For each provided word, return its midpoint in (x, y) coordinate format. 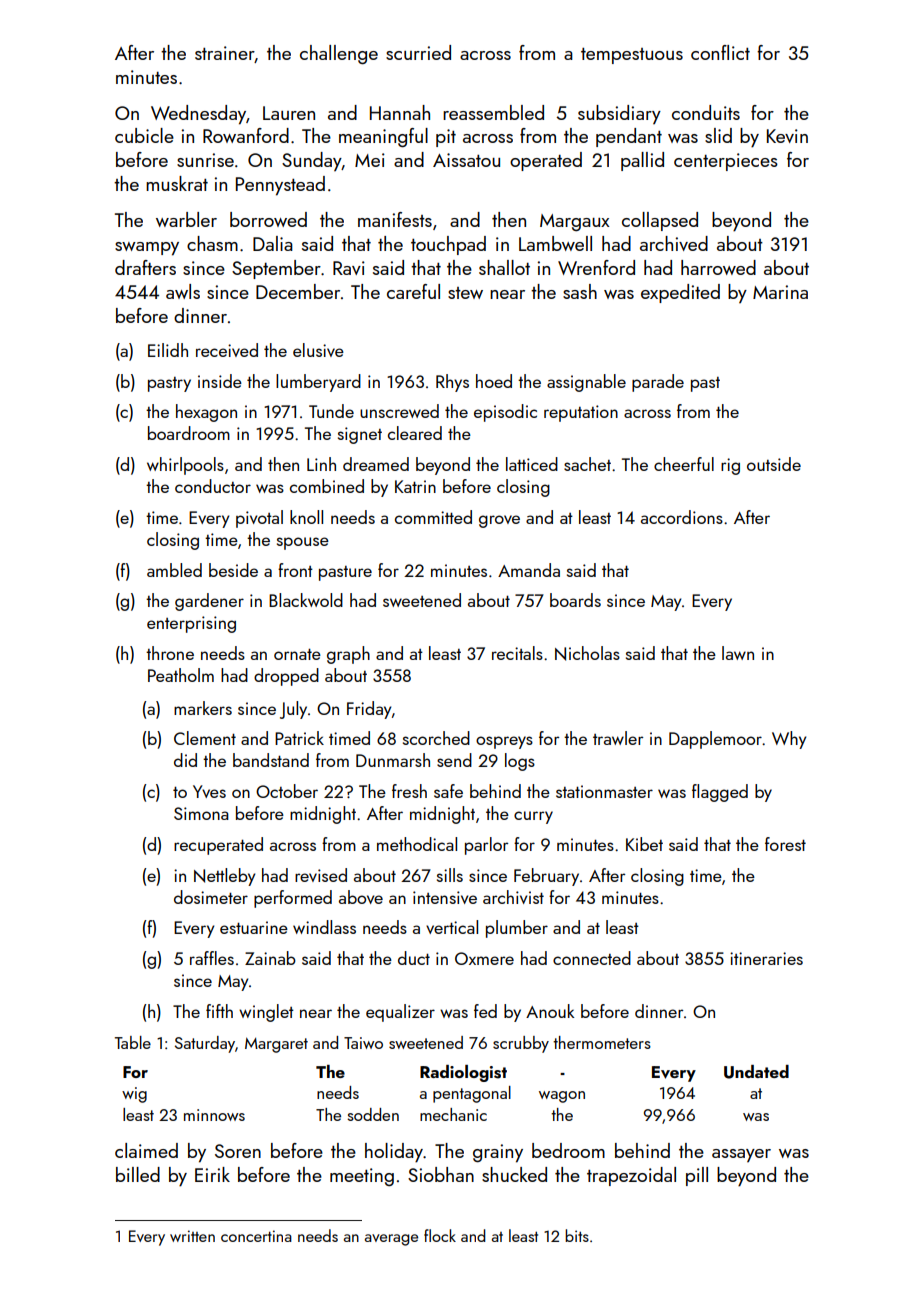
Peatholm (181, 675)
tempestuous (632, 56)
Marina (780, 292)
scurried (418, 52)
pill (697, 1176)
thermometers (602, 1042)
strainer (225, 54)
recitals (517, 653)
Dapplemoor (715, 740)
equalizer (400, 1013)
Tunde (331, 411)
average (391, 1240)
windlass (324, 927)
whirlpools (185, 466)
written (192, 1236)
